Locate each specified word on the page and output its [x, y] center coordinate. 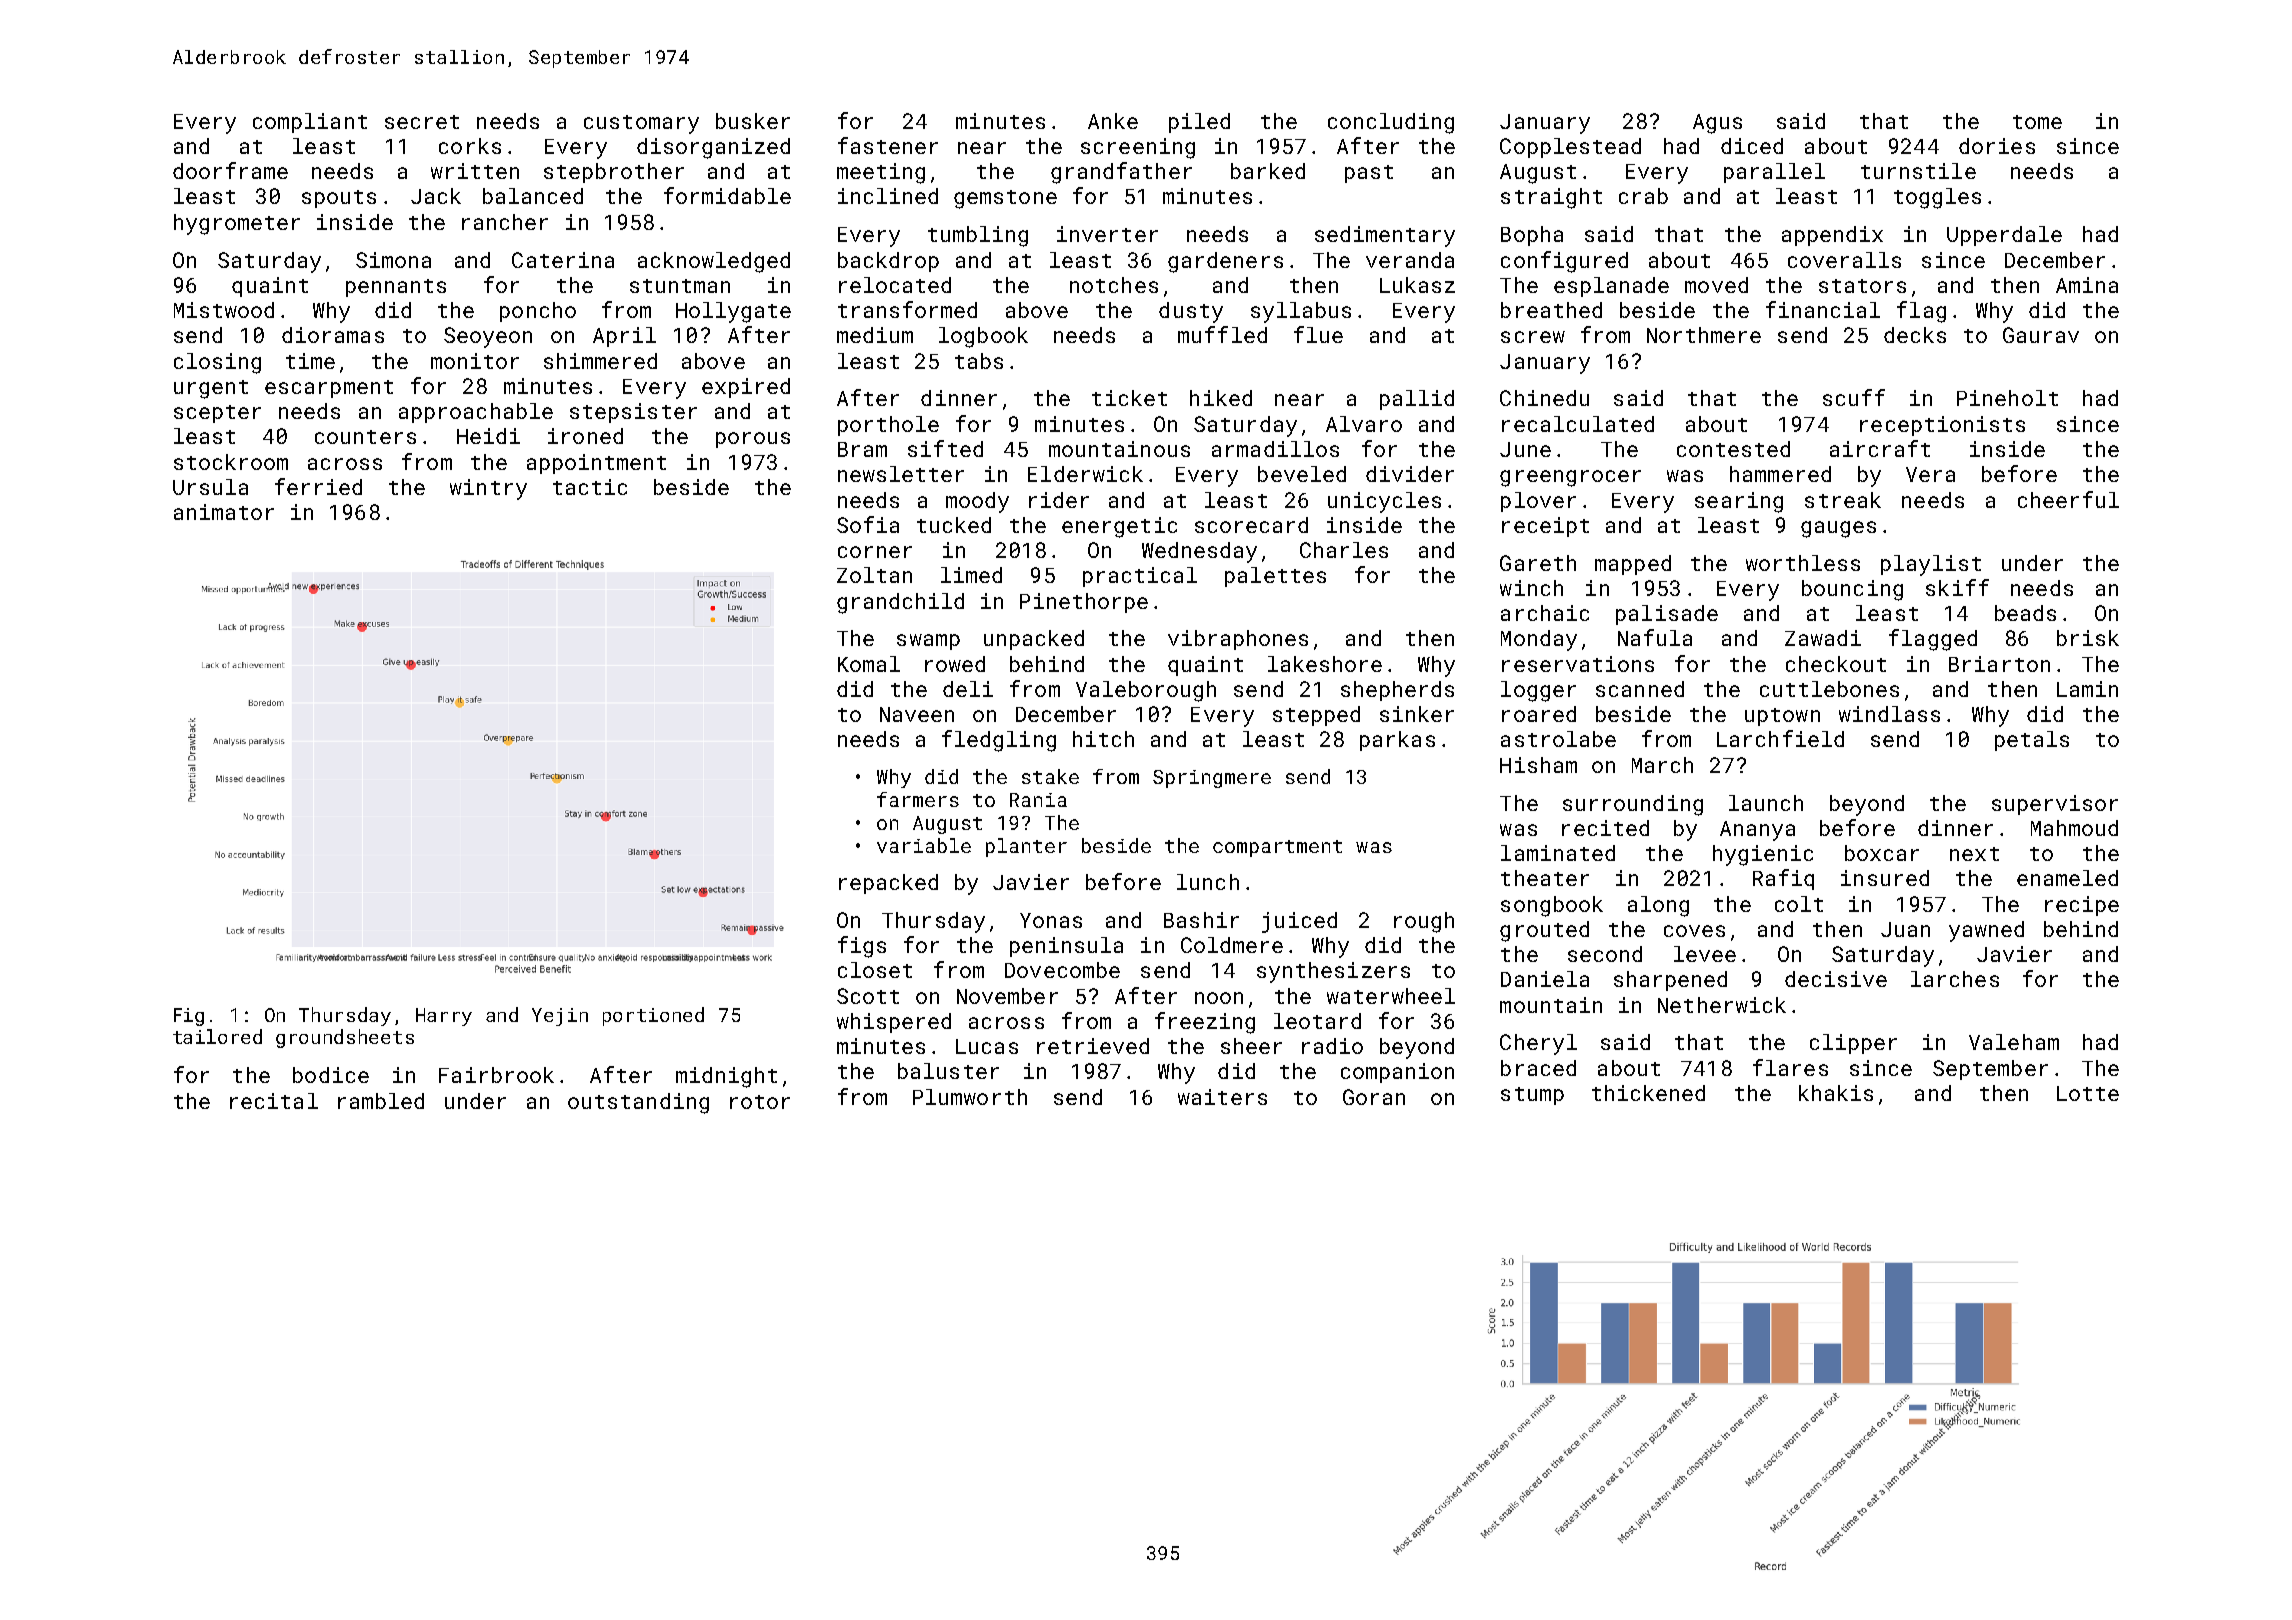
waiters [1222, 1097]
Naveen [917, 714]
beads [2025, 613]
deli [968, 689]
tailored [217, 1036]
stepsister [633, 413]
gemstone [1005, 199]
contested [1733, 449]
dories [1997, 146]
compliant [310, 123]
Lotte [2088, 1093]
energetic [1119, 527]
